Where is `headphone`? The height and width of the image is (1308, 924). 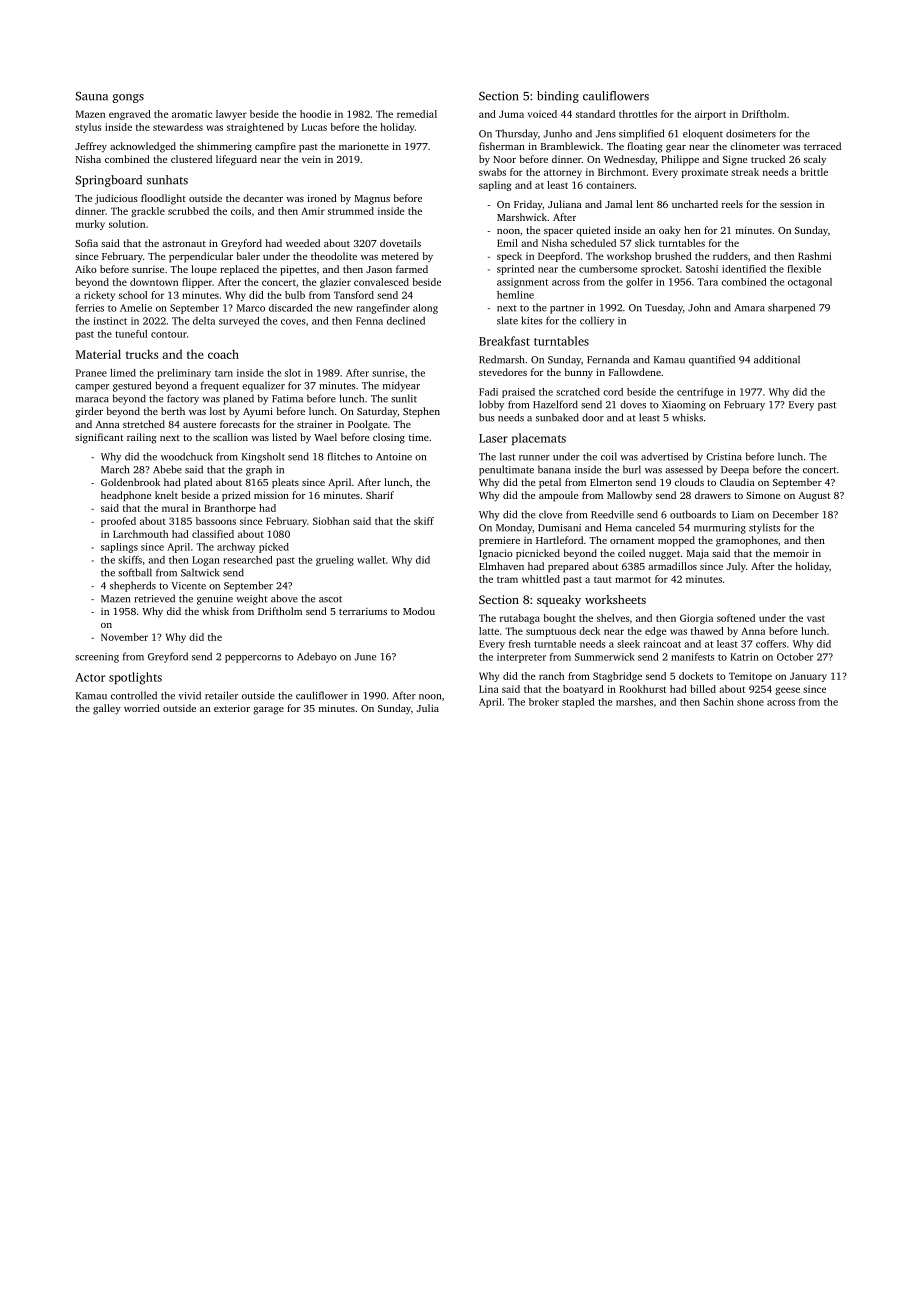 headphone is located at coordinates (126, 496).
